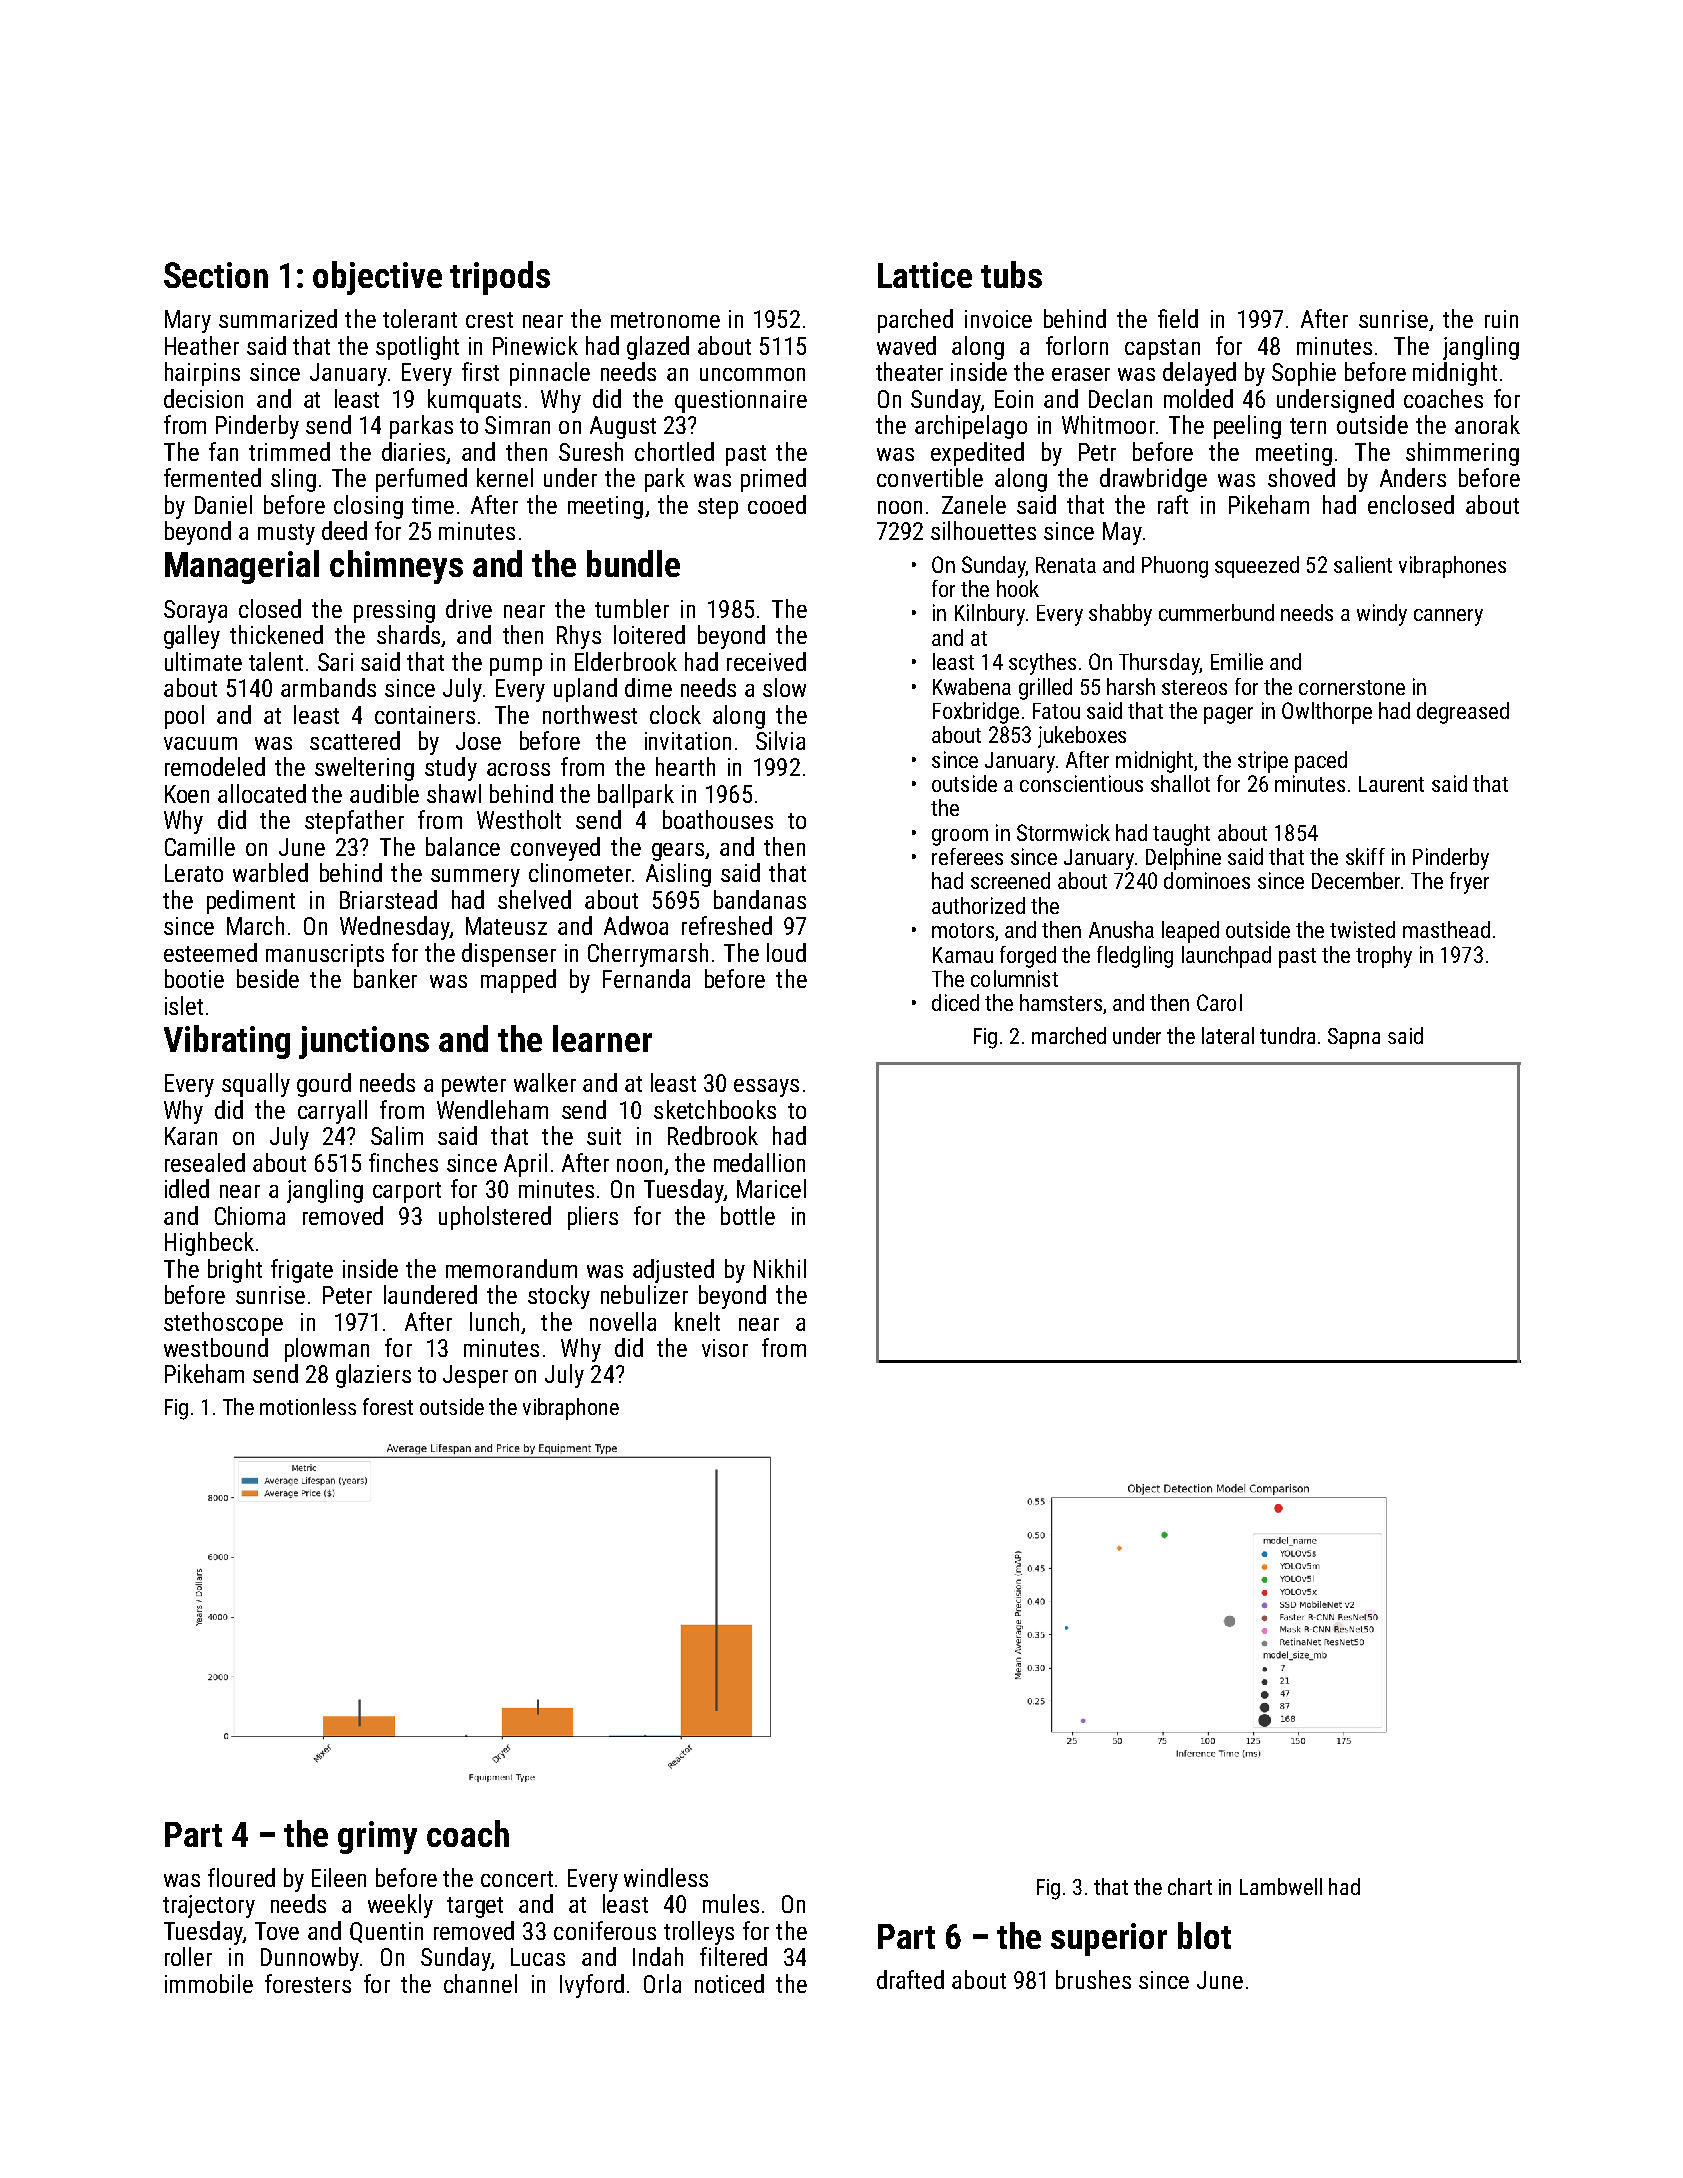 The width and height of the screenshot is (1683, 2178). I want to click on windless, so click(666, 1877).
